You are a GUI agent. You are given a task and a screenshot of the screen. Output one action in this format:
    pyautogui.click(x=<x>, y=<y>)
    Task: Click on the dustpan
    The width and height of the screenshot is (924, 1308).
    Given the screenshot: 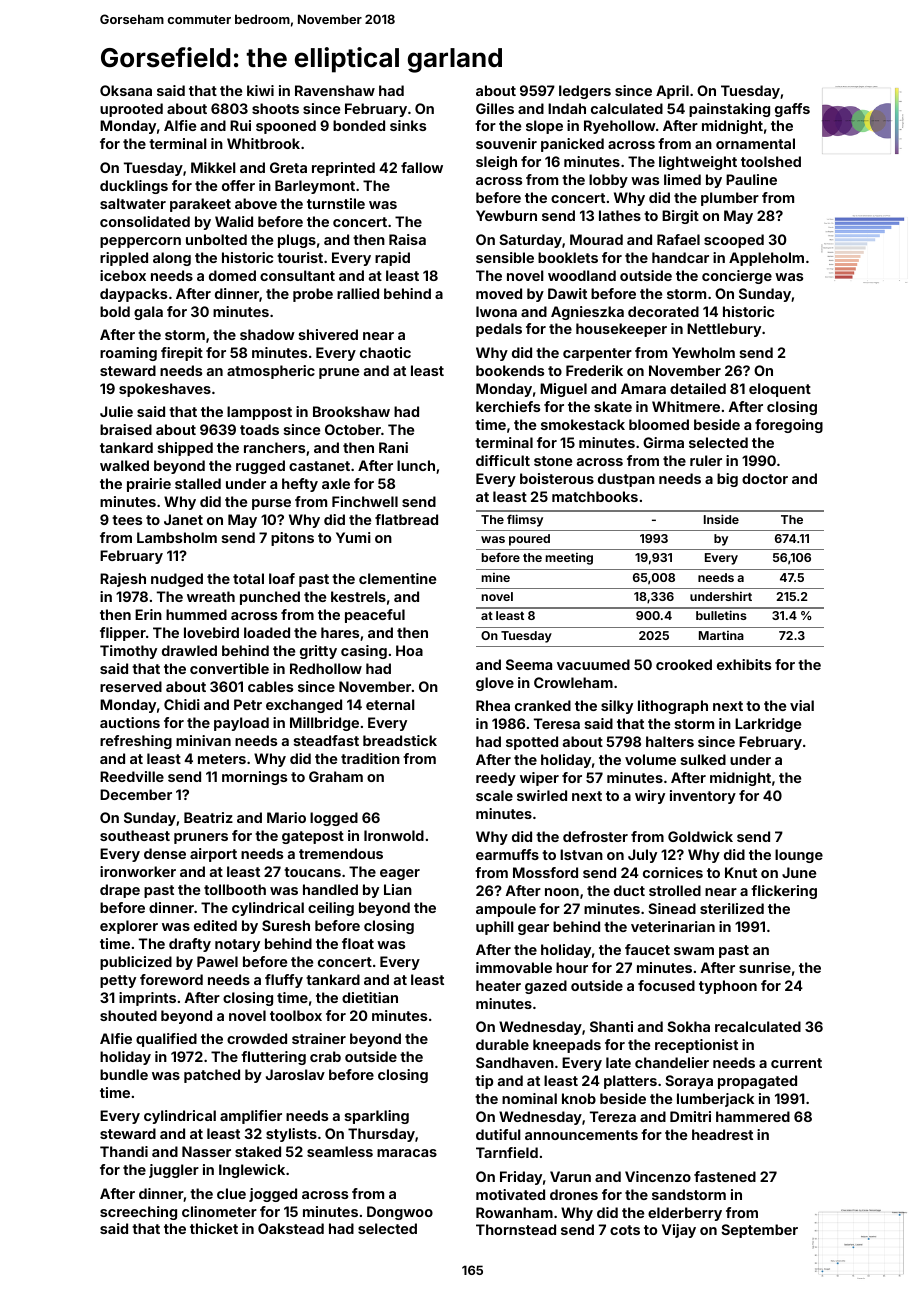 What is the action you would take?
    pyautogui.click(x=626, y=480)
